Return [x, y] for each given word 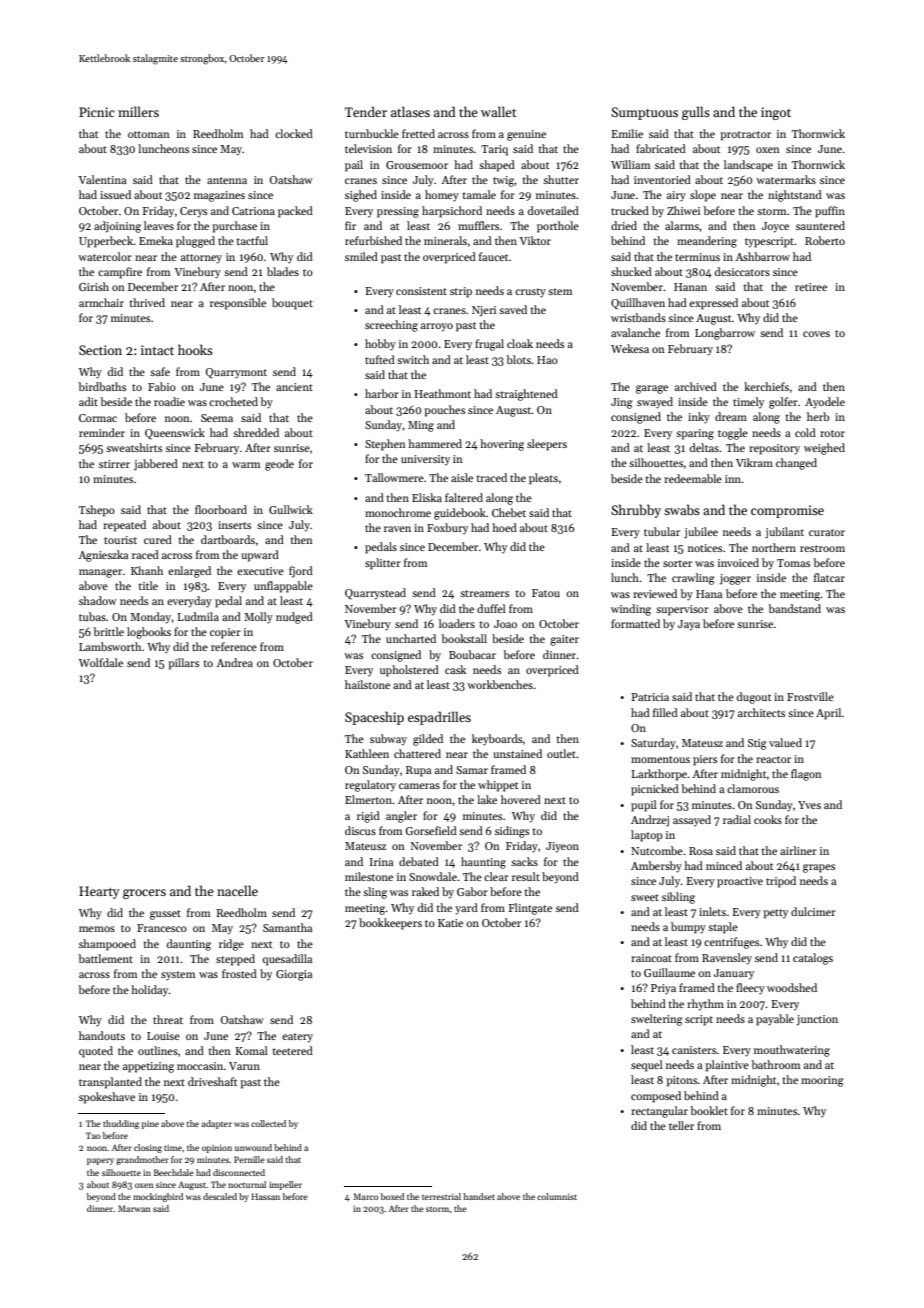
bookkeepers [390, 924]
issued [115, 194]
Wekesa [630, 348]
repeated [124, 526]
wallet [499, 111]
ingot [776, 113]
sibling [678, 898]
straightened [526, 395]
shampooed [107, 945]
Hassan [265, 1196]
